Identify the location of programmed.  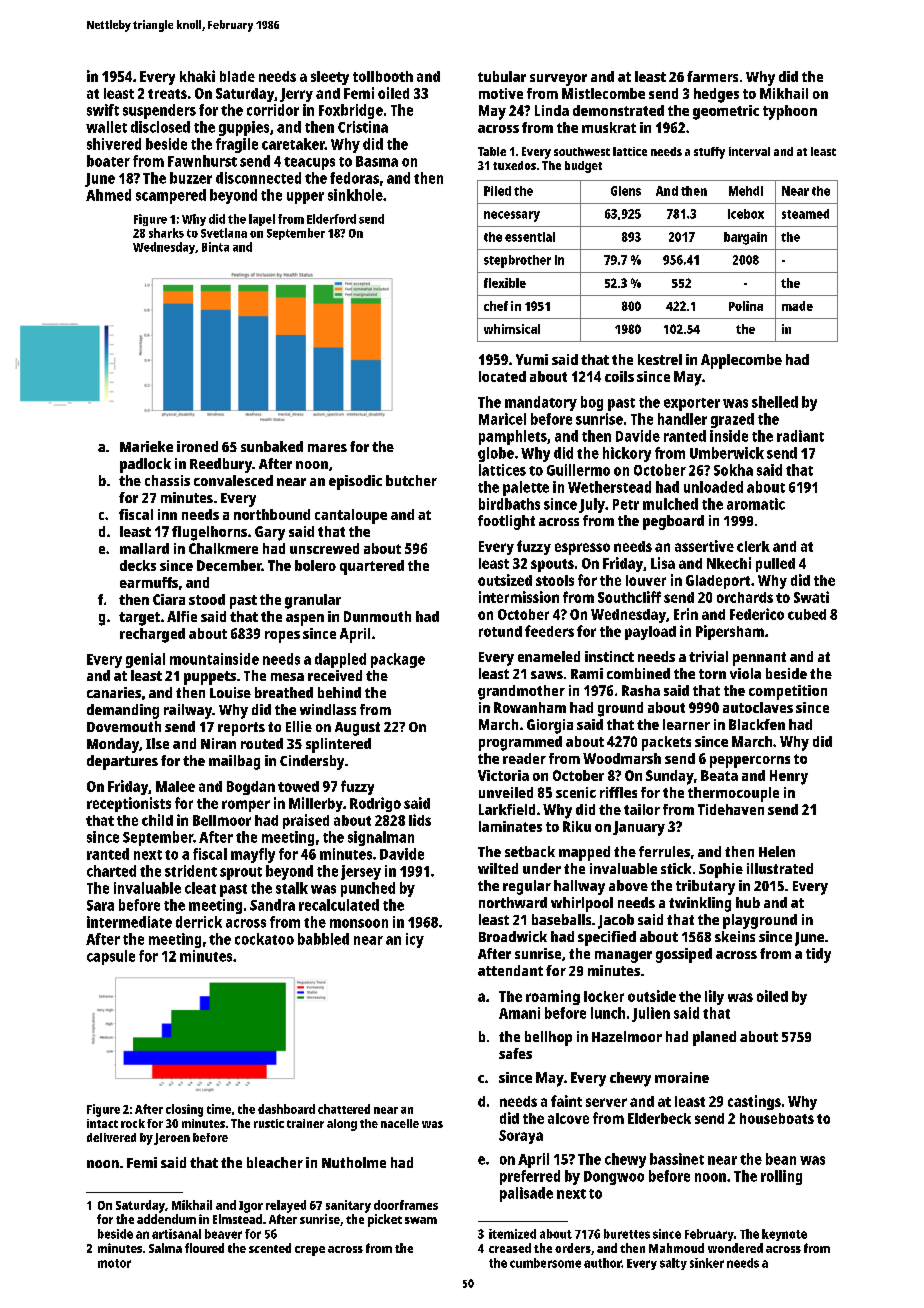
(520, 743).
